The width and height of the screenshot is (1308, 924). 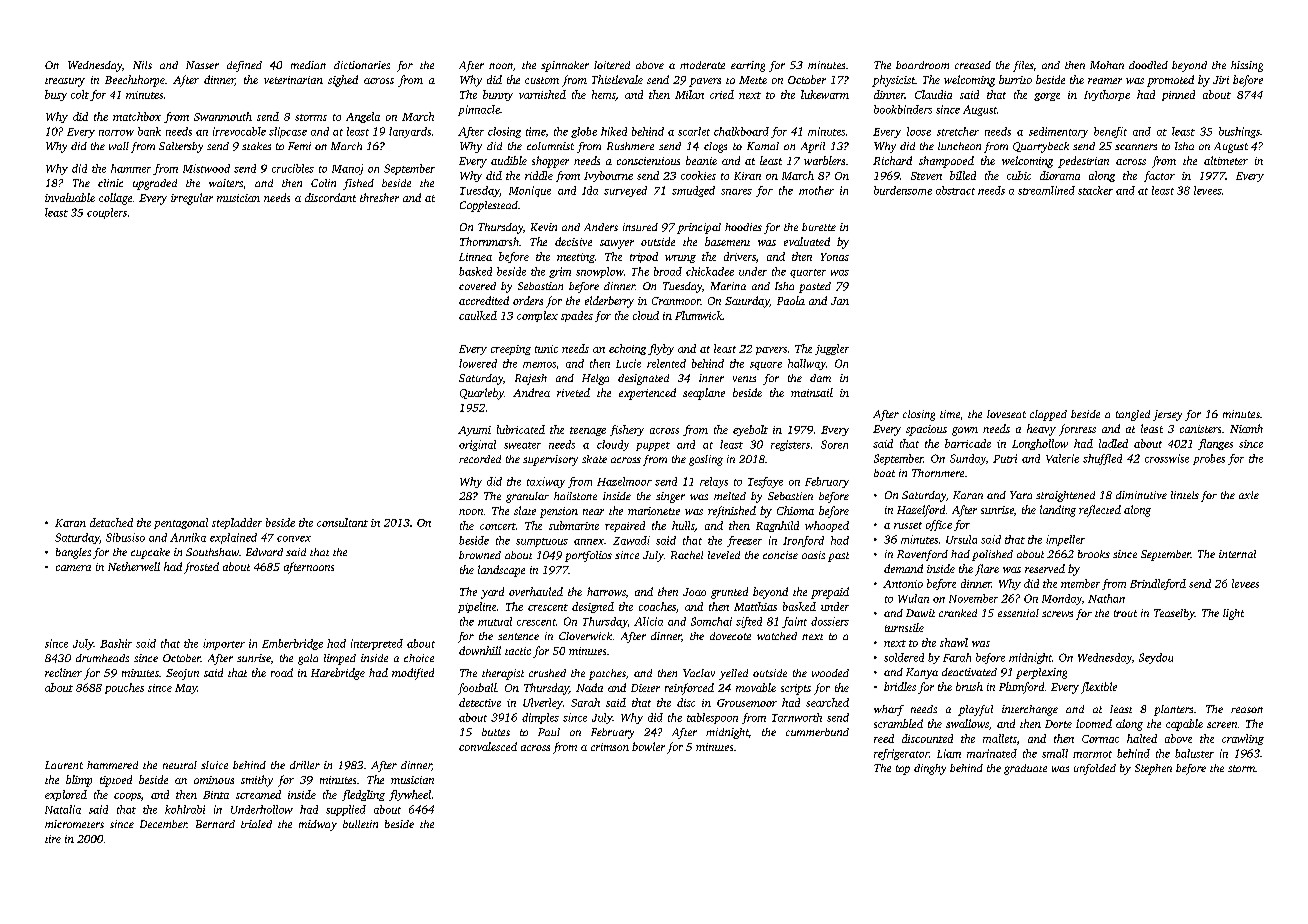 What do you see at coordinates (1107, 65) in the screenshot?
I see `Mohan` at bounding box center [1107, 65].
